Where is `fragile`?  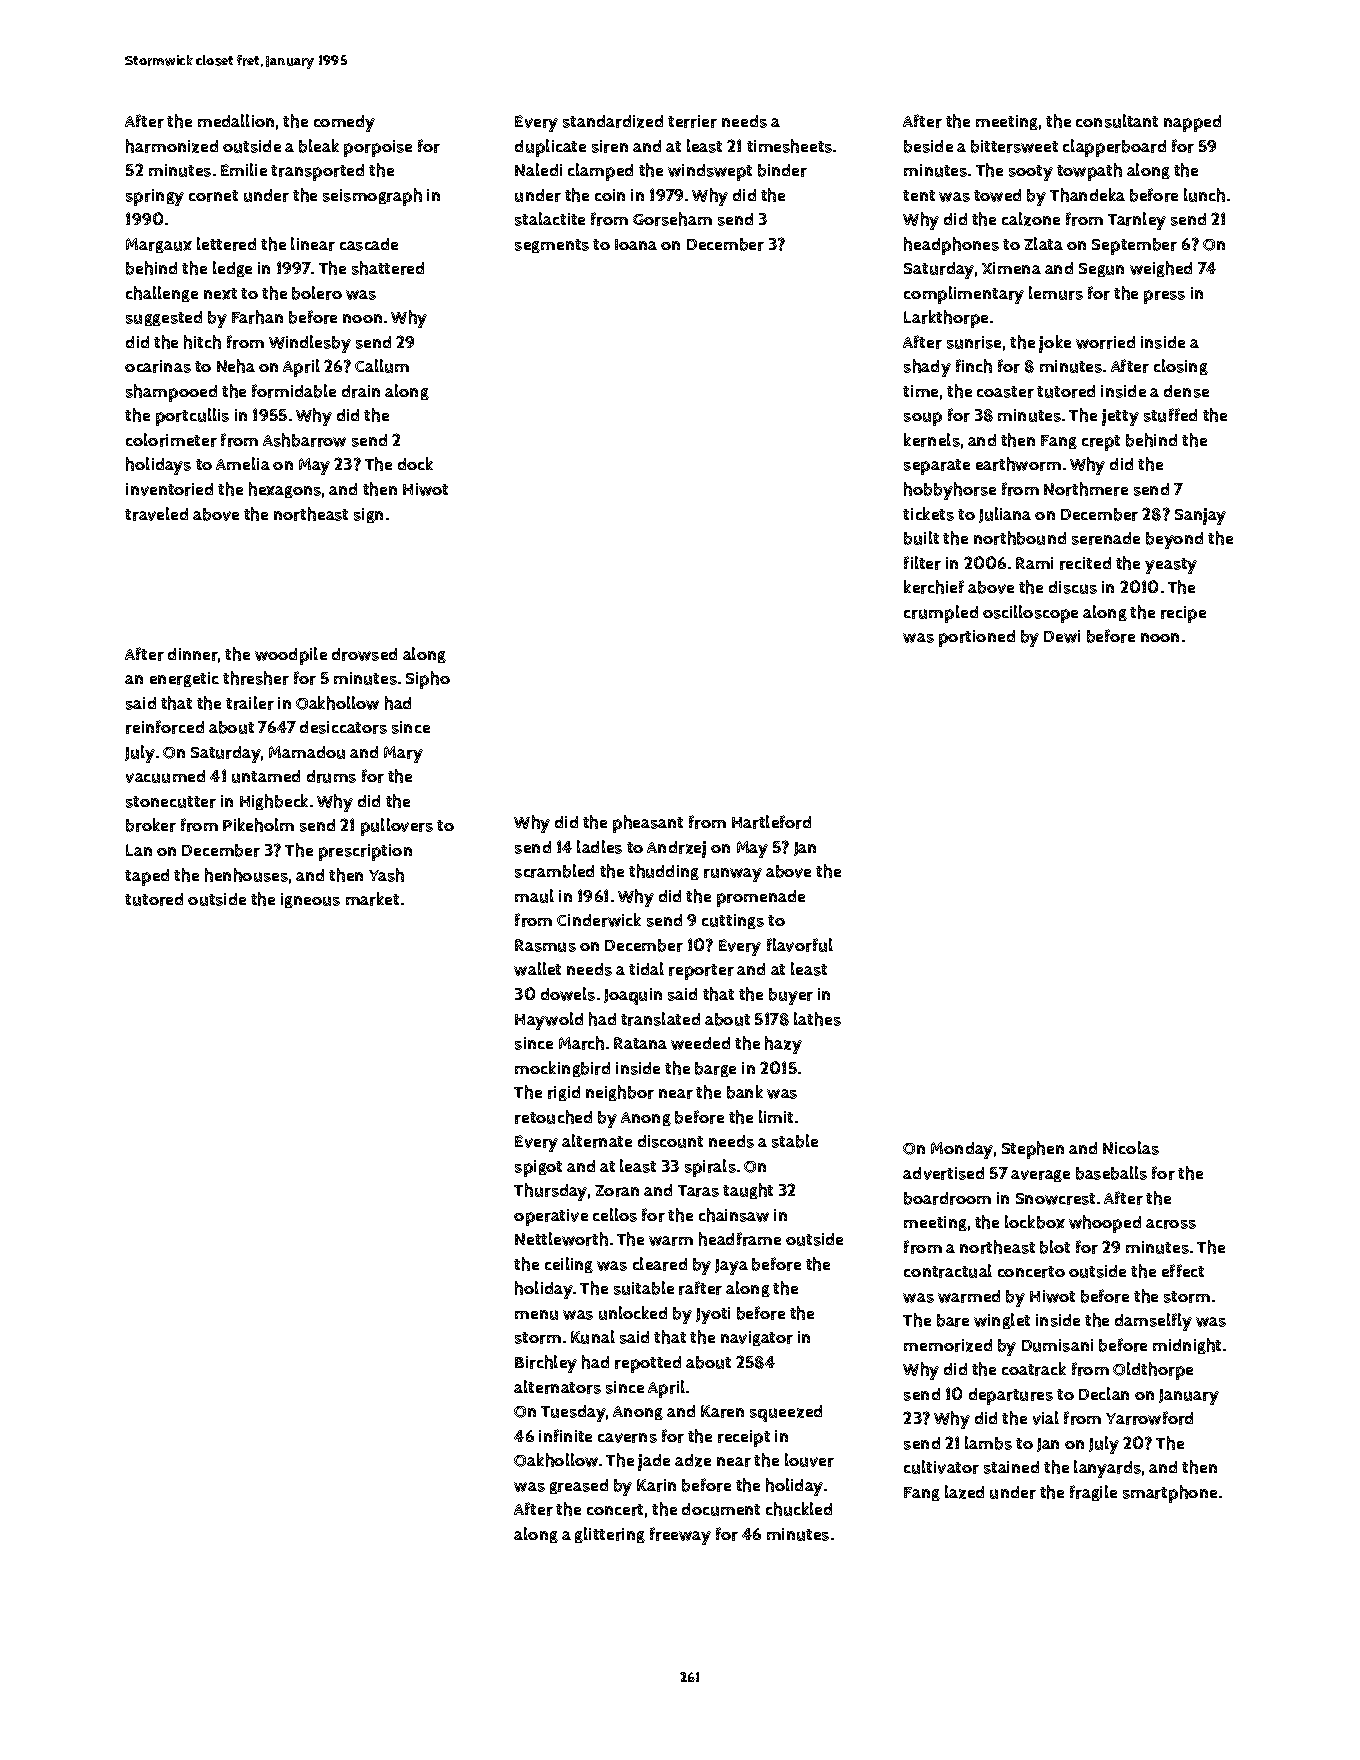
fragile is located at coordinates (1093, 1493).
